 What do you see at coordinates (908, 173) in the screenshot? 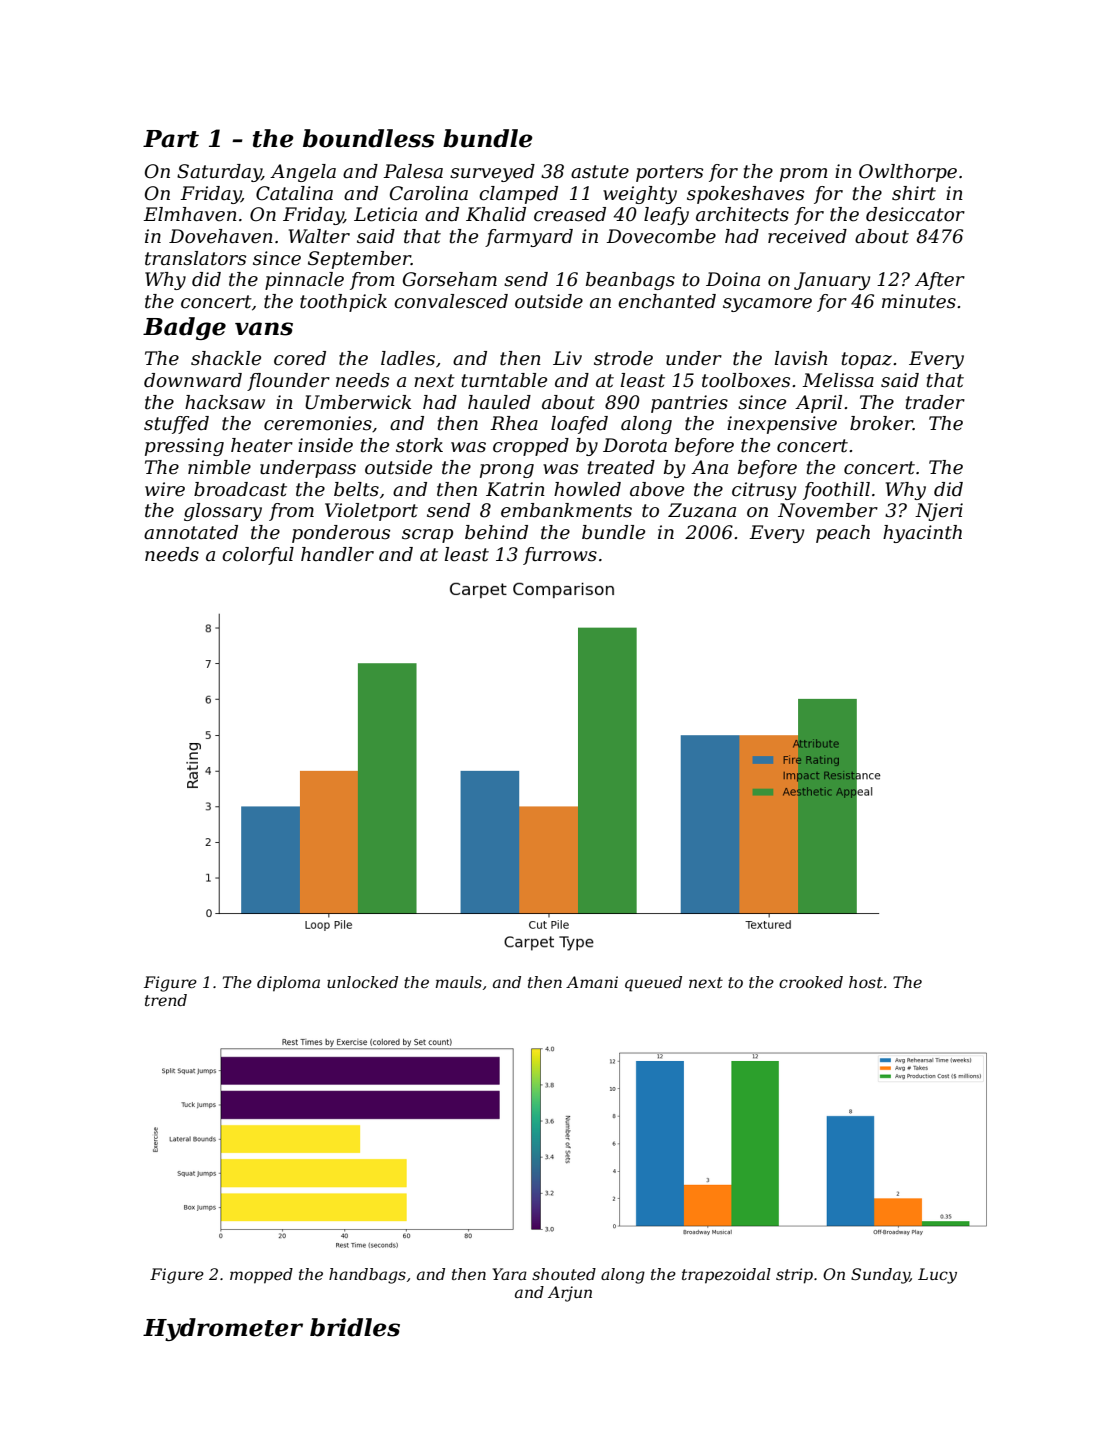
I see `Owlthorpe` at bounding box center [908, 173].
